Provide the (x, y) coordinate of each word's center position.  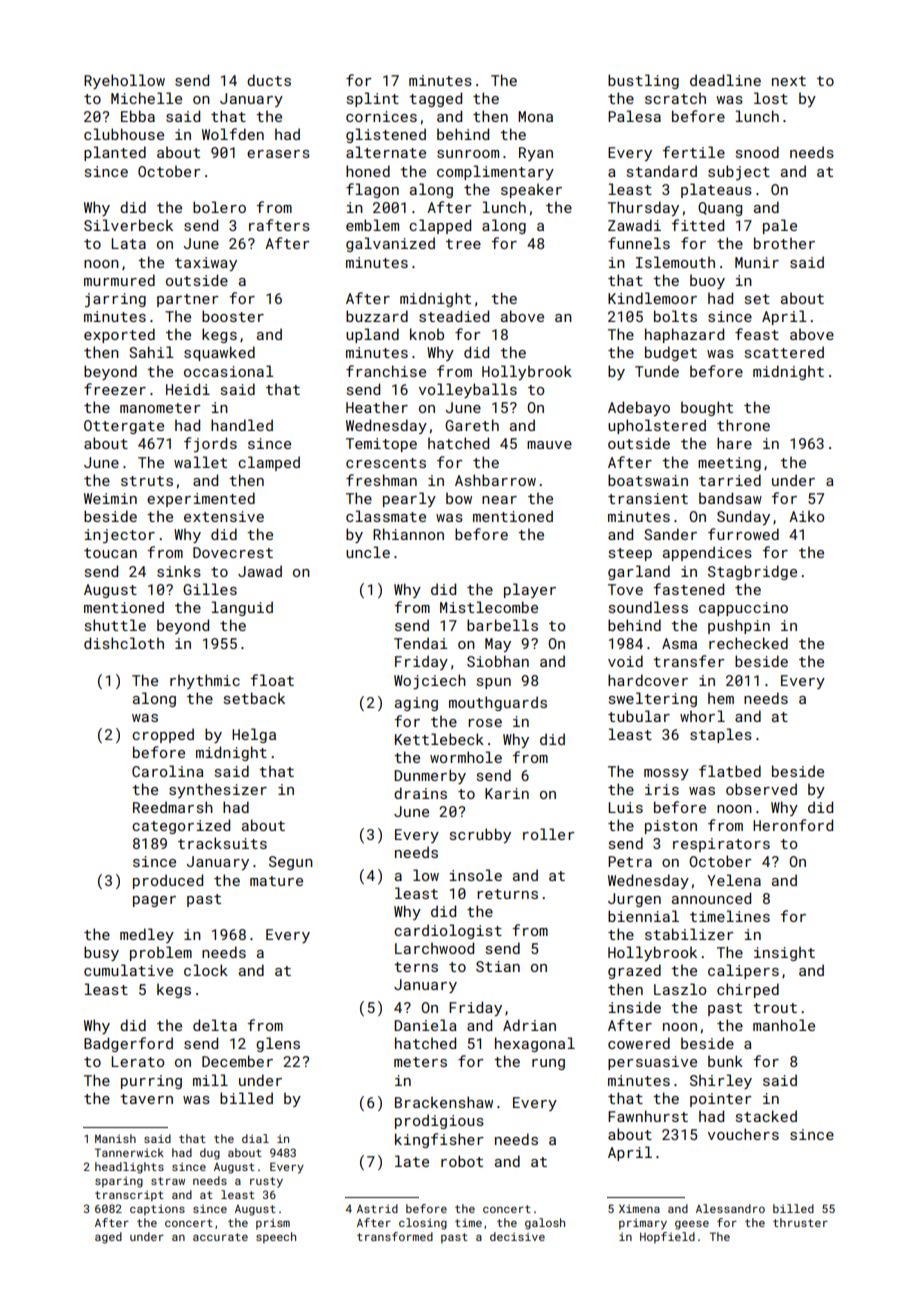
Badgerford (128, 1044)
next (789, 81)
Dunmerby (430, 776)
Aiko (806, 516)
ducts (269, 80)
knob (427, 334)
